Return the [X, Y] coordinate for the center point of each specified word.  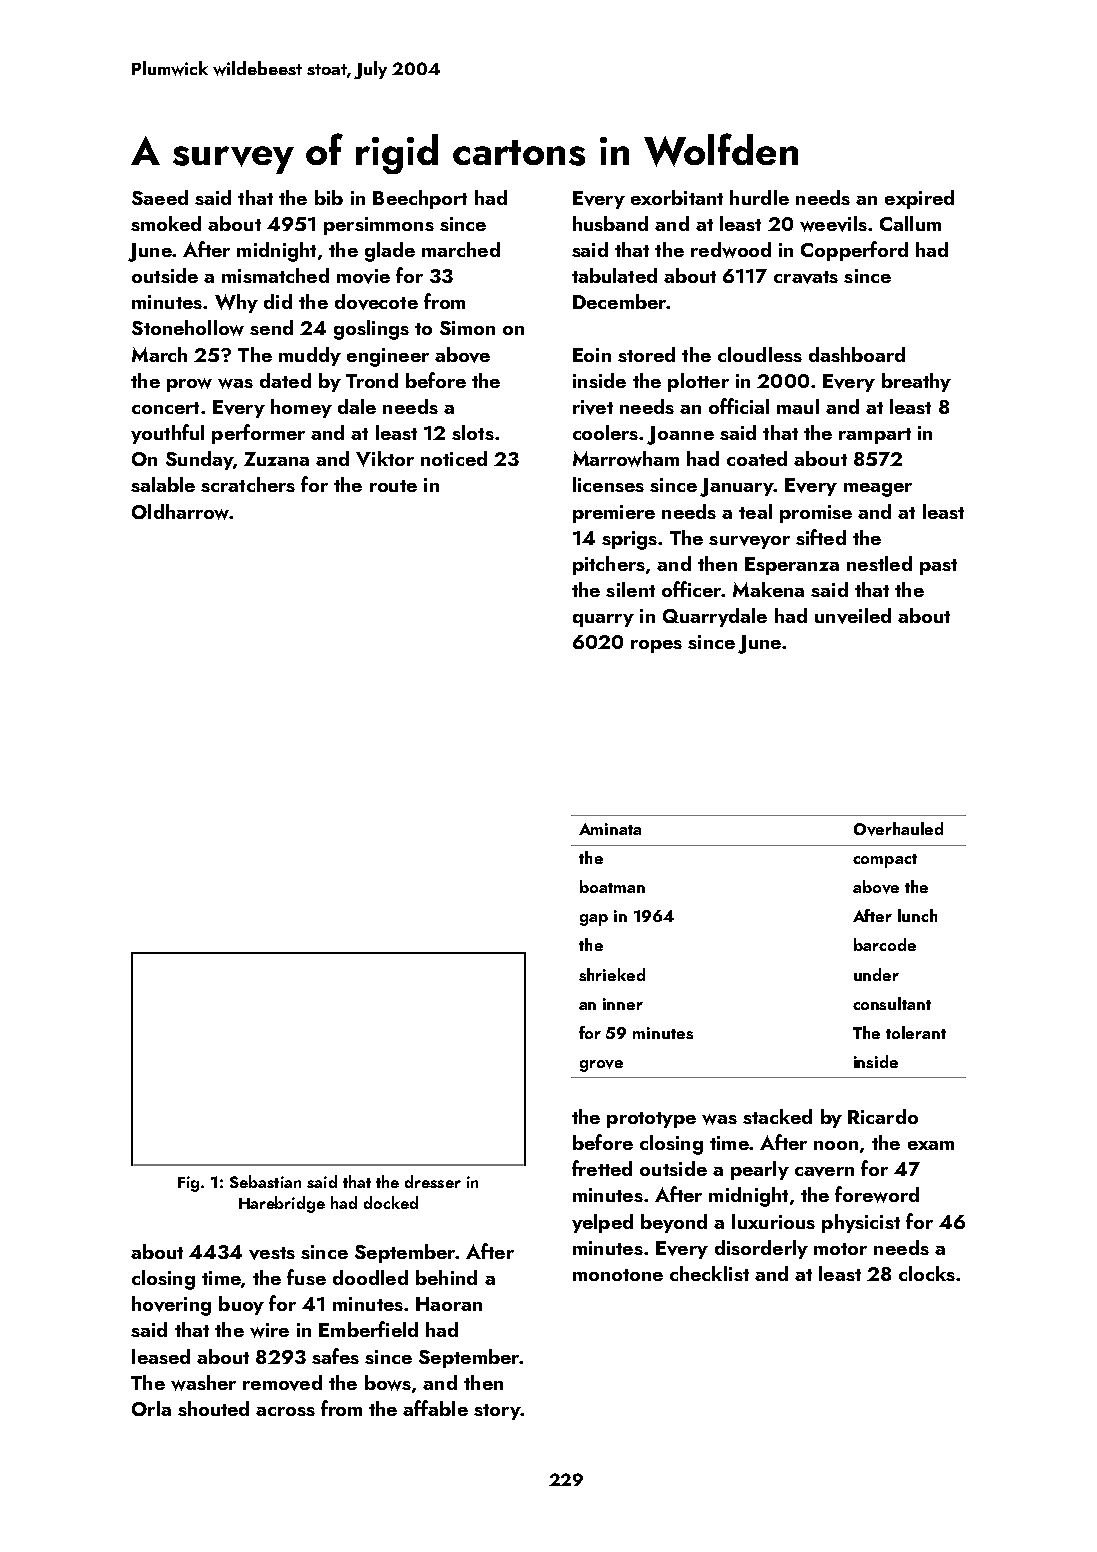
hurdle [759, 197]
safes [335, 1356]
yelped [602, 1223]
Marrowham [626, 459]
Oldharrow [181, 512]
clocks [927, 1273]
